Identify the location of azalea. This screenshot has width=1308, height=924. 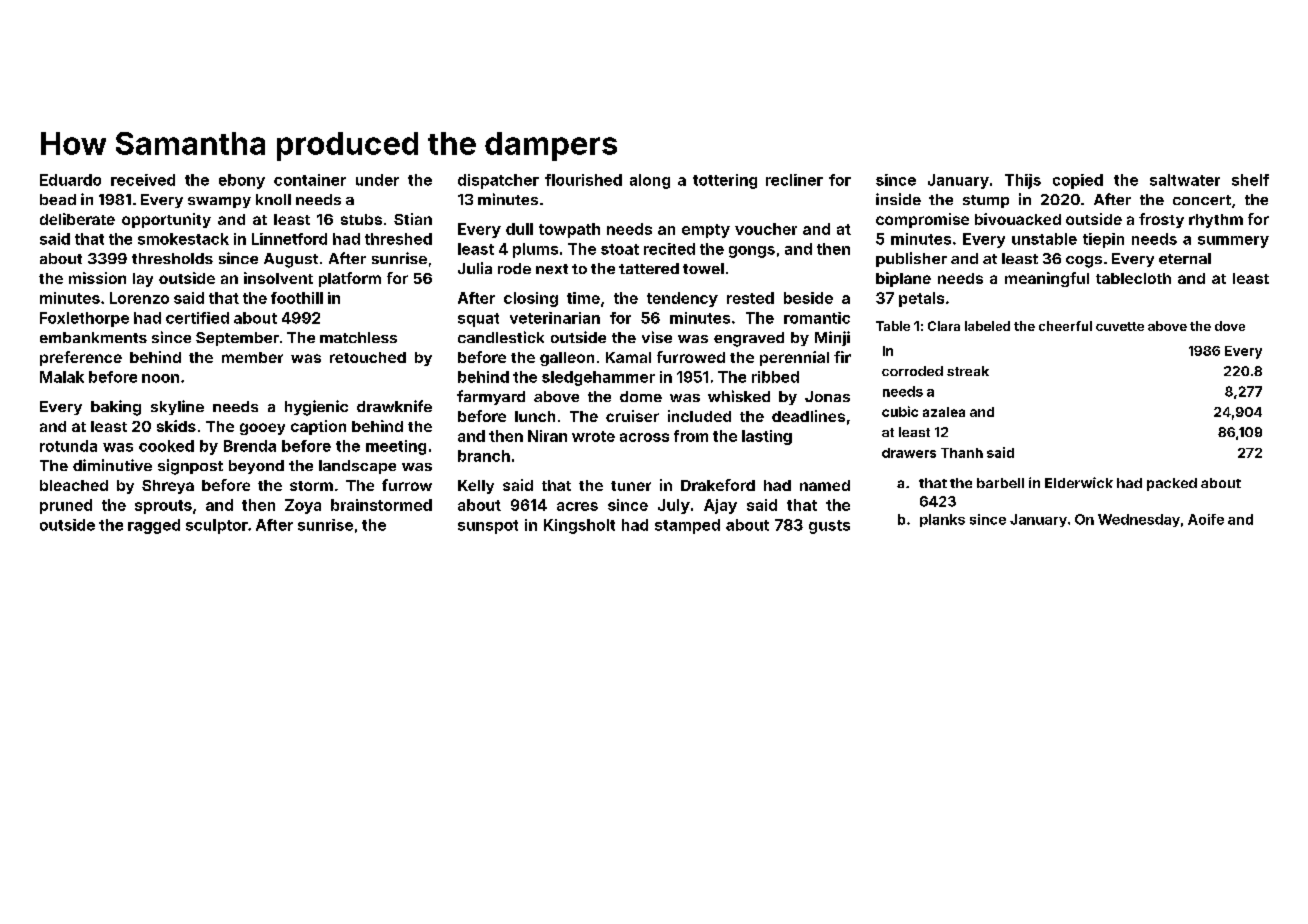
(944, 412).
